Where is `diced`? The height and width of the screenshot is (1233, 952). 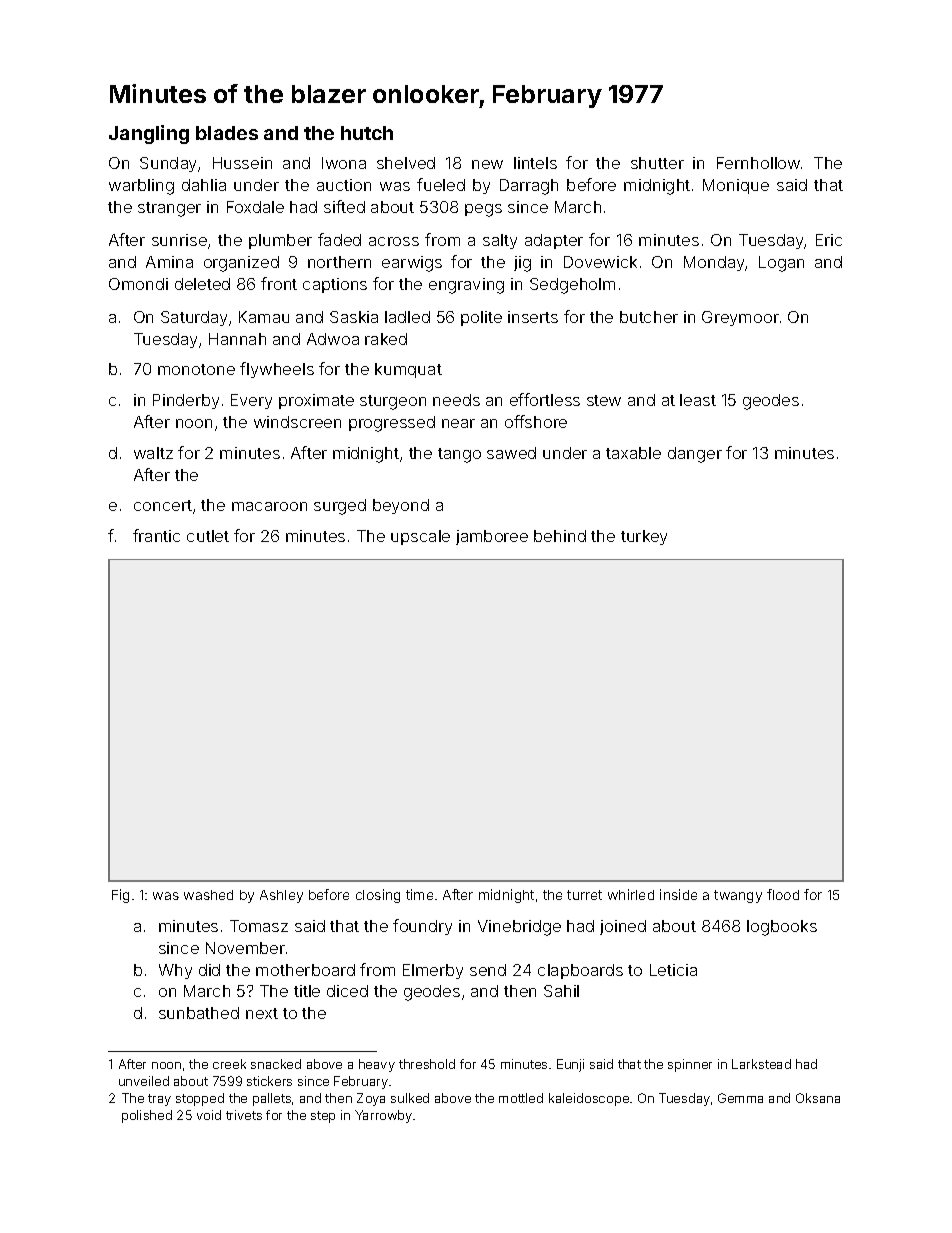 diced is located at coordinates (347, 991).
